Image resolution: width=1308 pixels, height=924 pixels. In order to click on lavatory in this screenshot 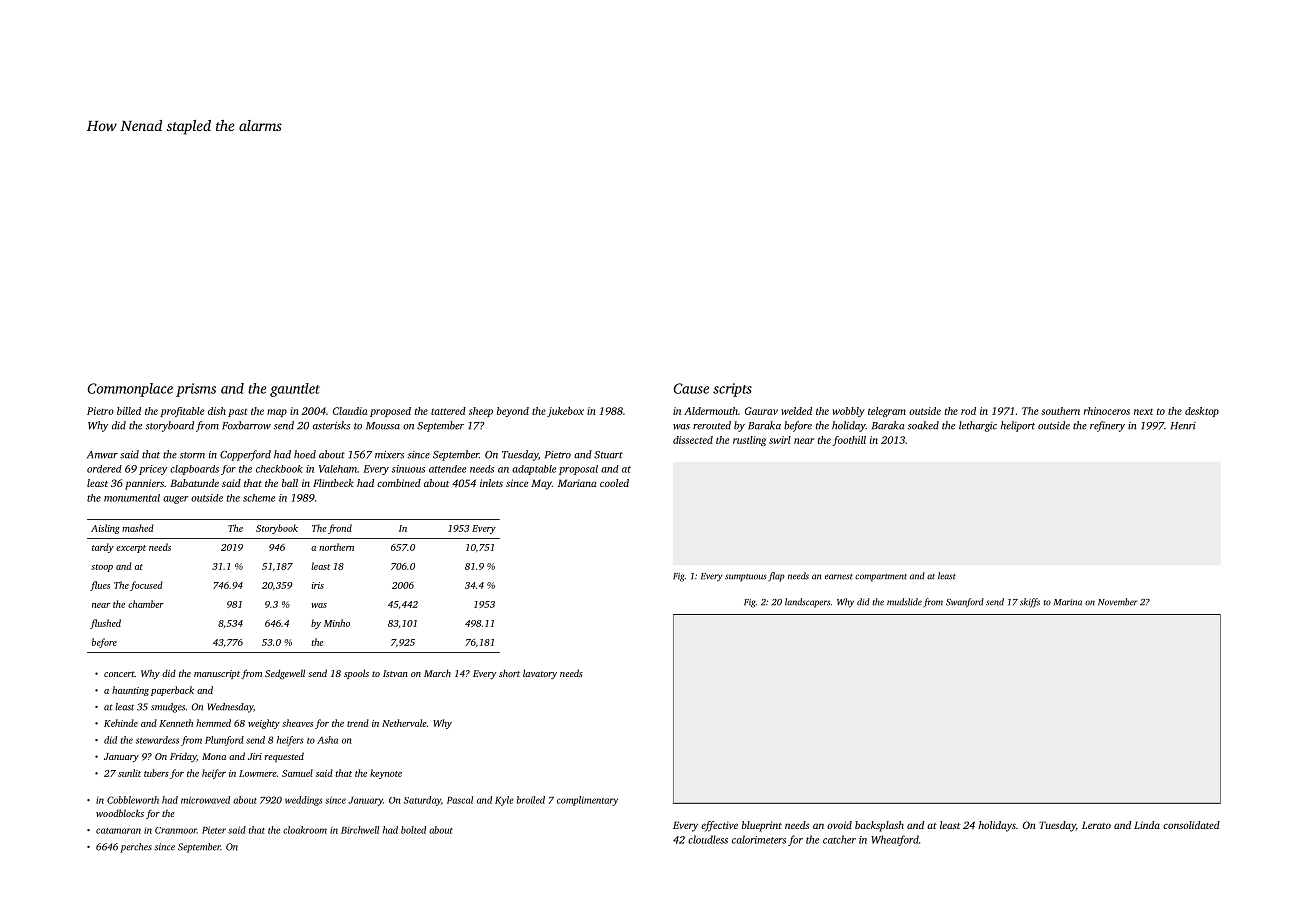, I will do `click(540, 674)`.
